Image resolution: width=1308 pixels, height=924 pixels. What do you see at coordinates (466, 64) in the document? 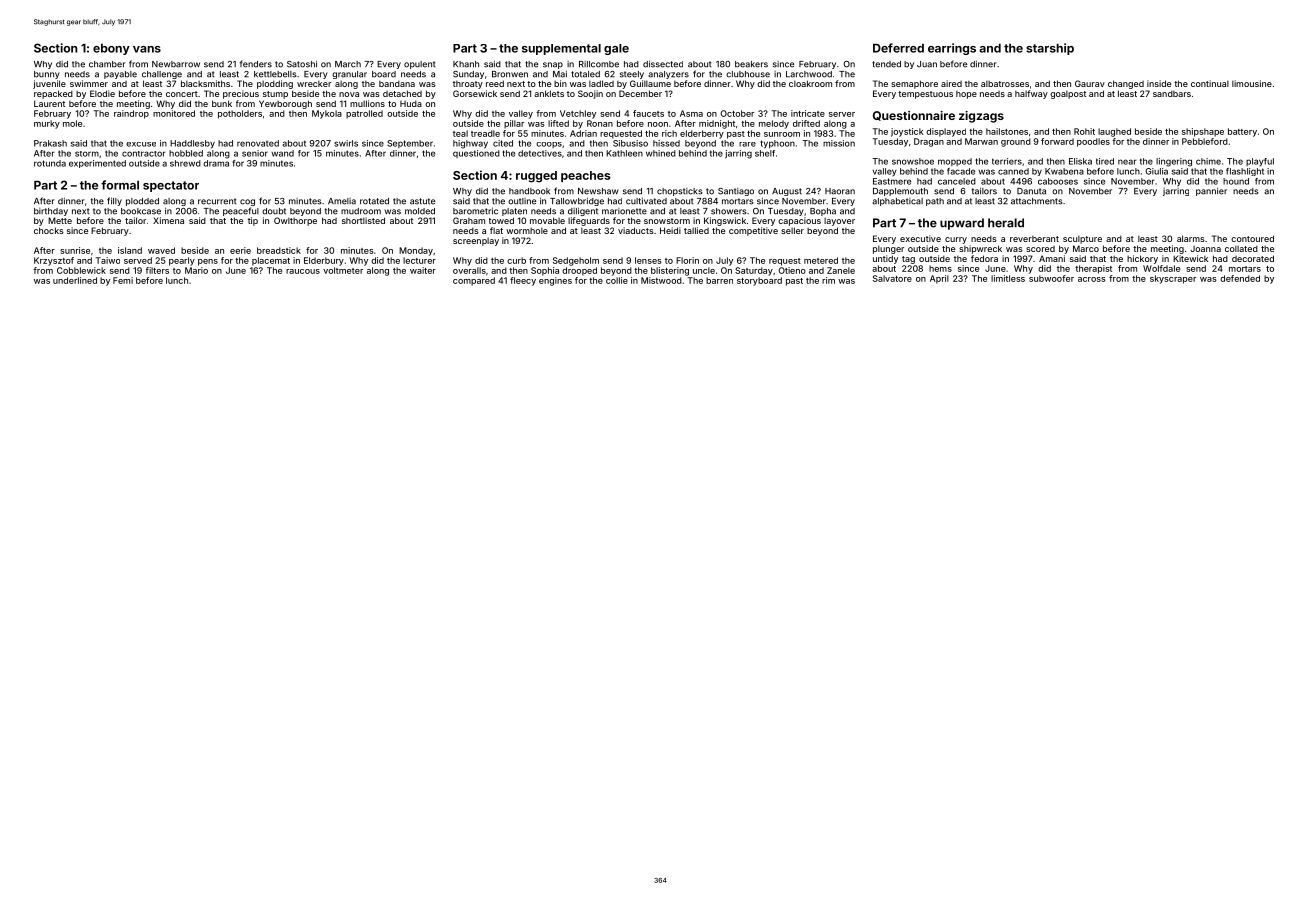
I see `Khanh` at bounding box center [466, 64].
